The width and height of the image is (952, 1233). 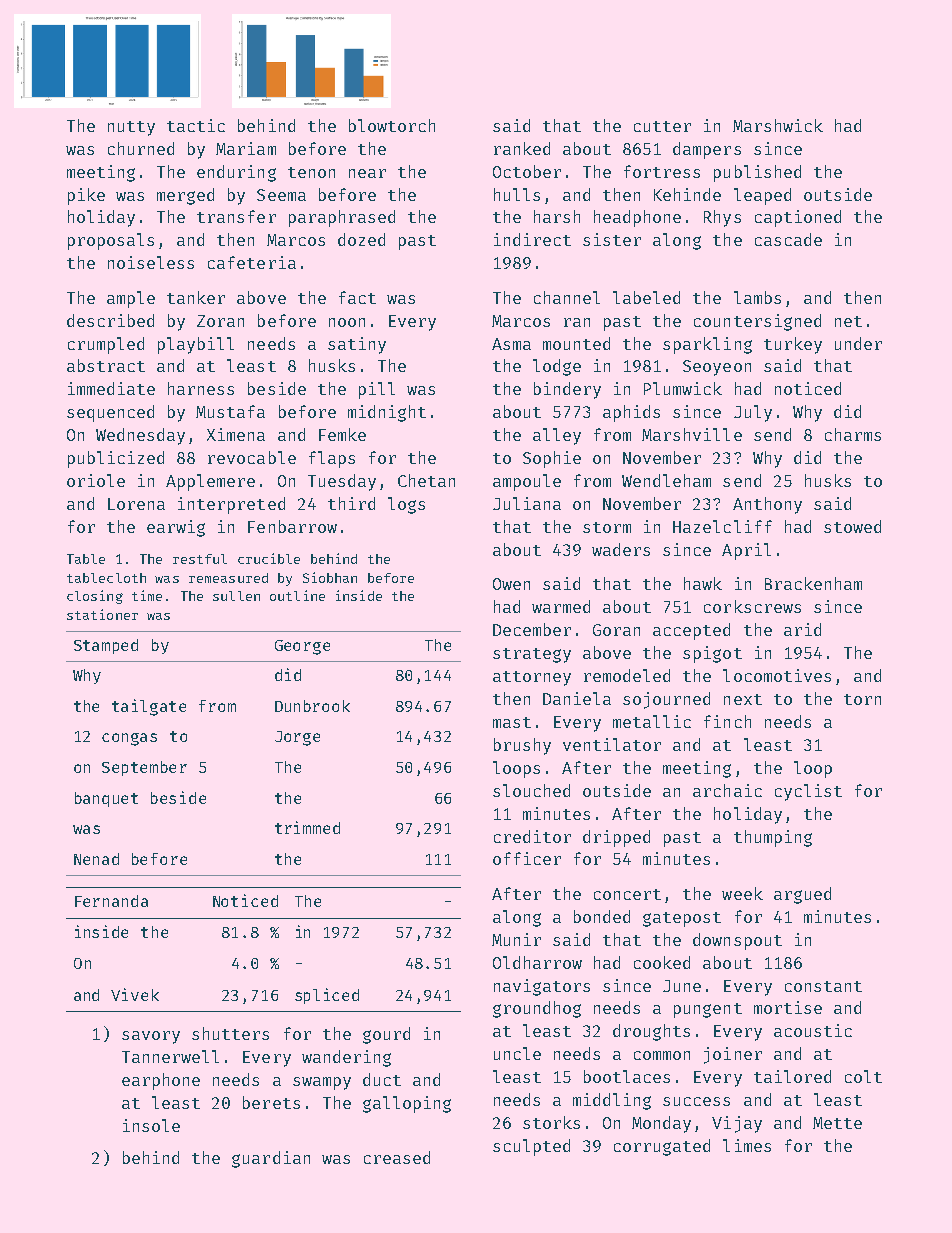 What do you see at coordinates (567, 390) in the image?
I see `bindery` at bounding box center [567, 390].
